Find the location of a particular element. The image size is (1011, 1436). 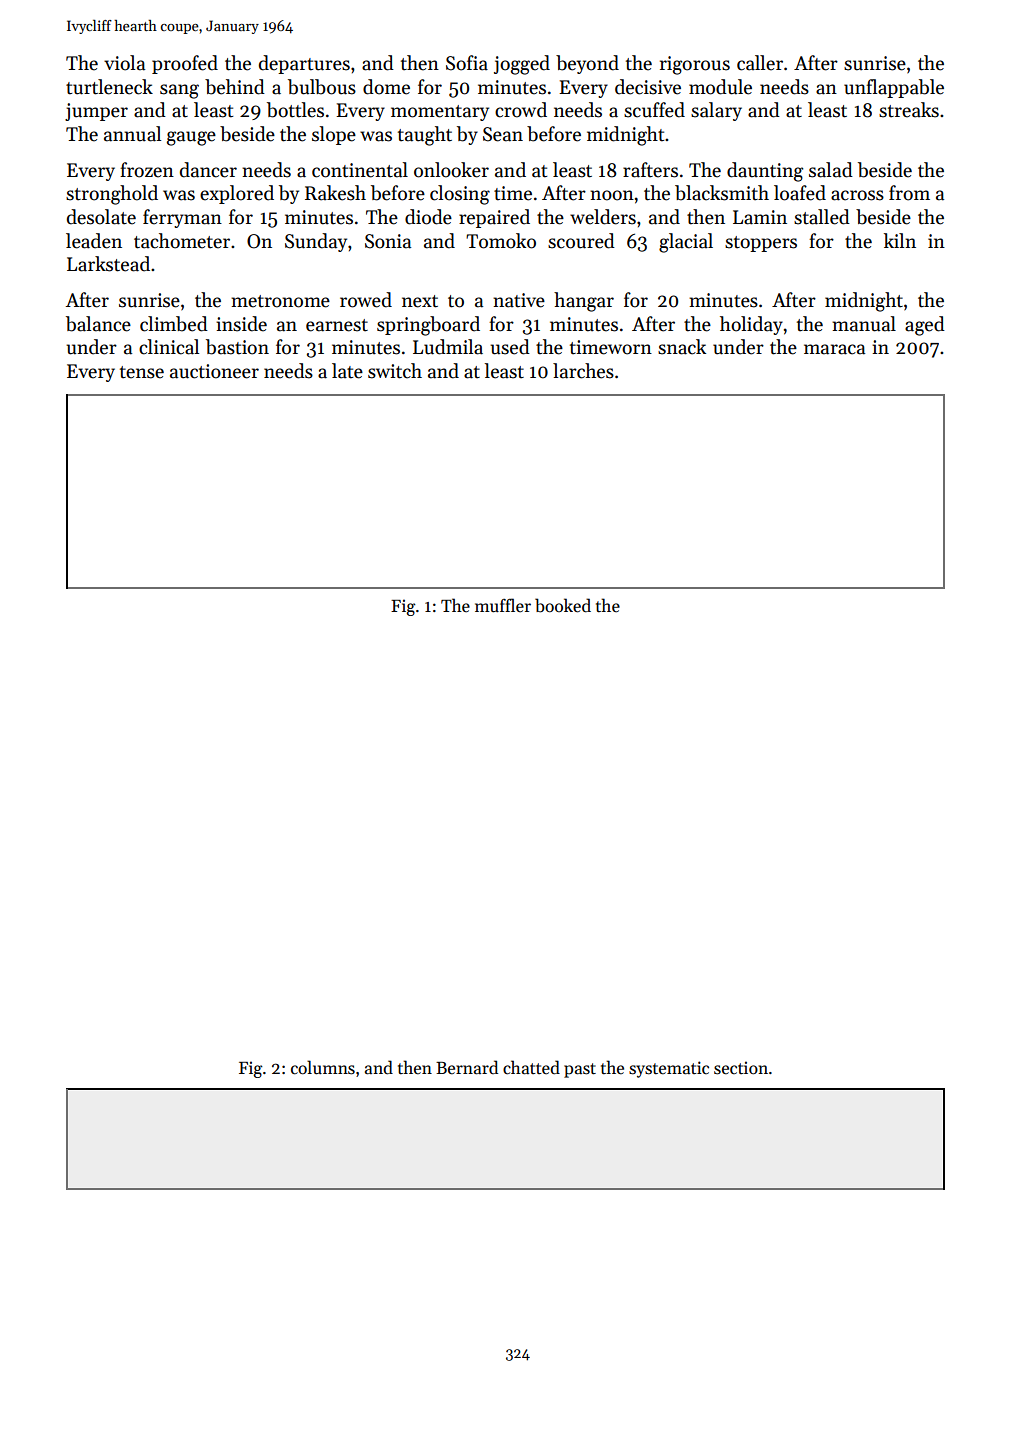

crowd is located at coordinates (521, 110).
